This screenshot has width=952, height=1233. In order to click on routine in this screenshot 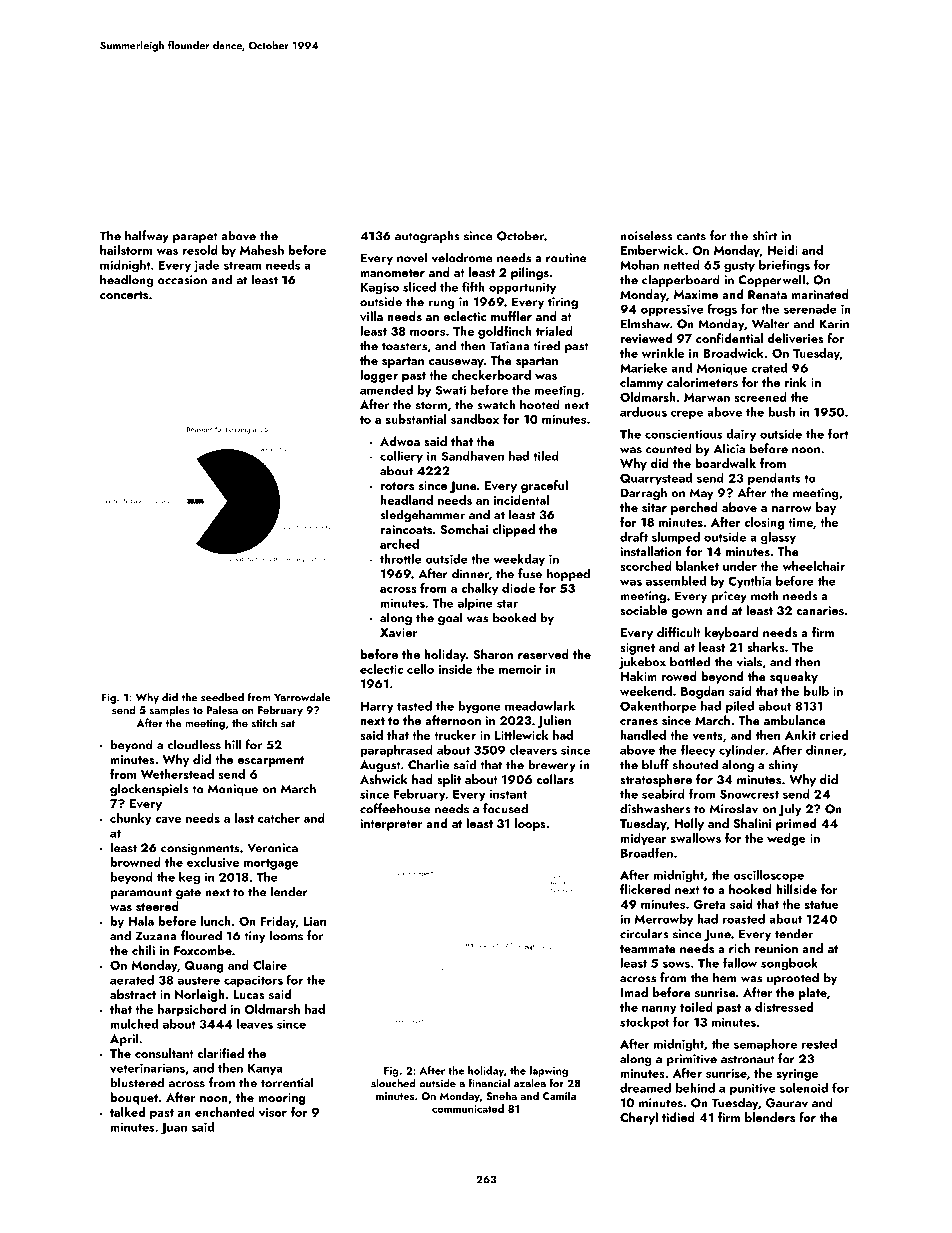, I will do `click(566, 258)`.
